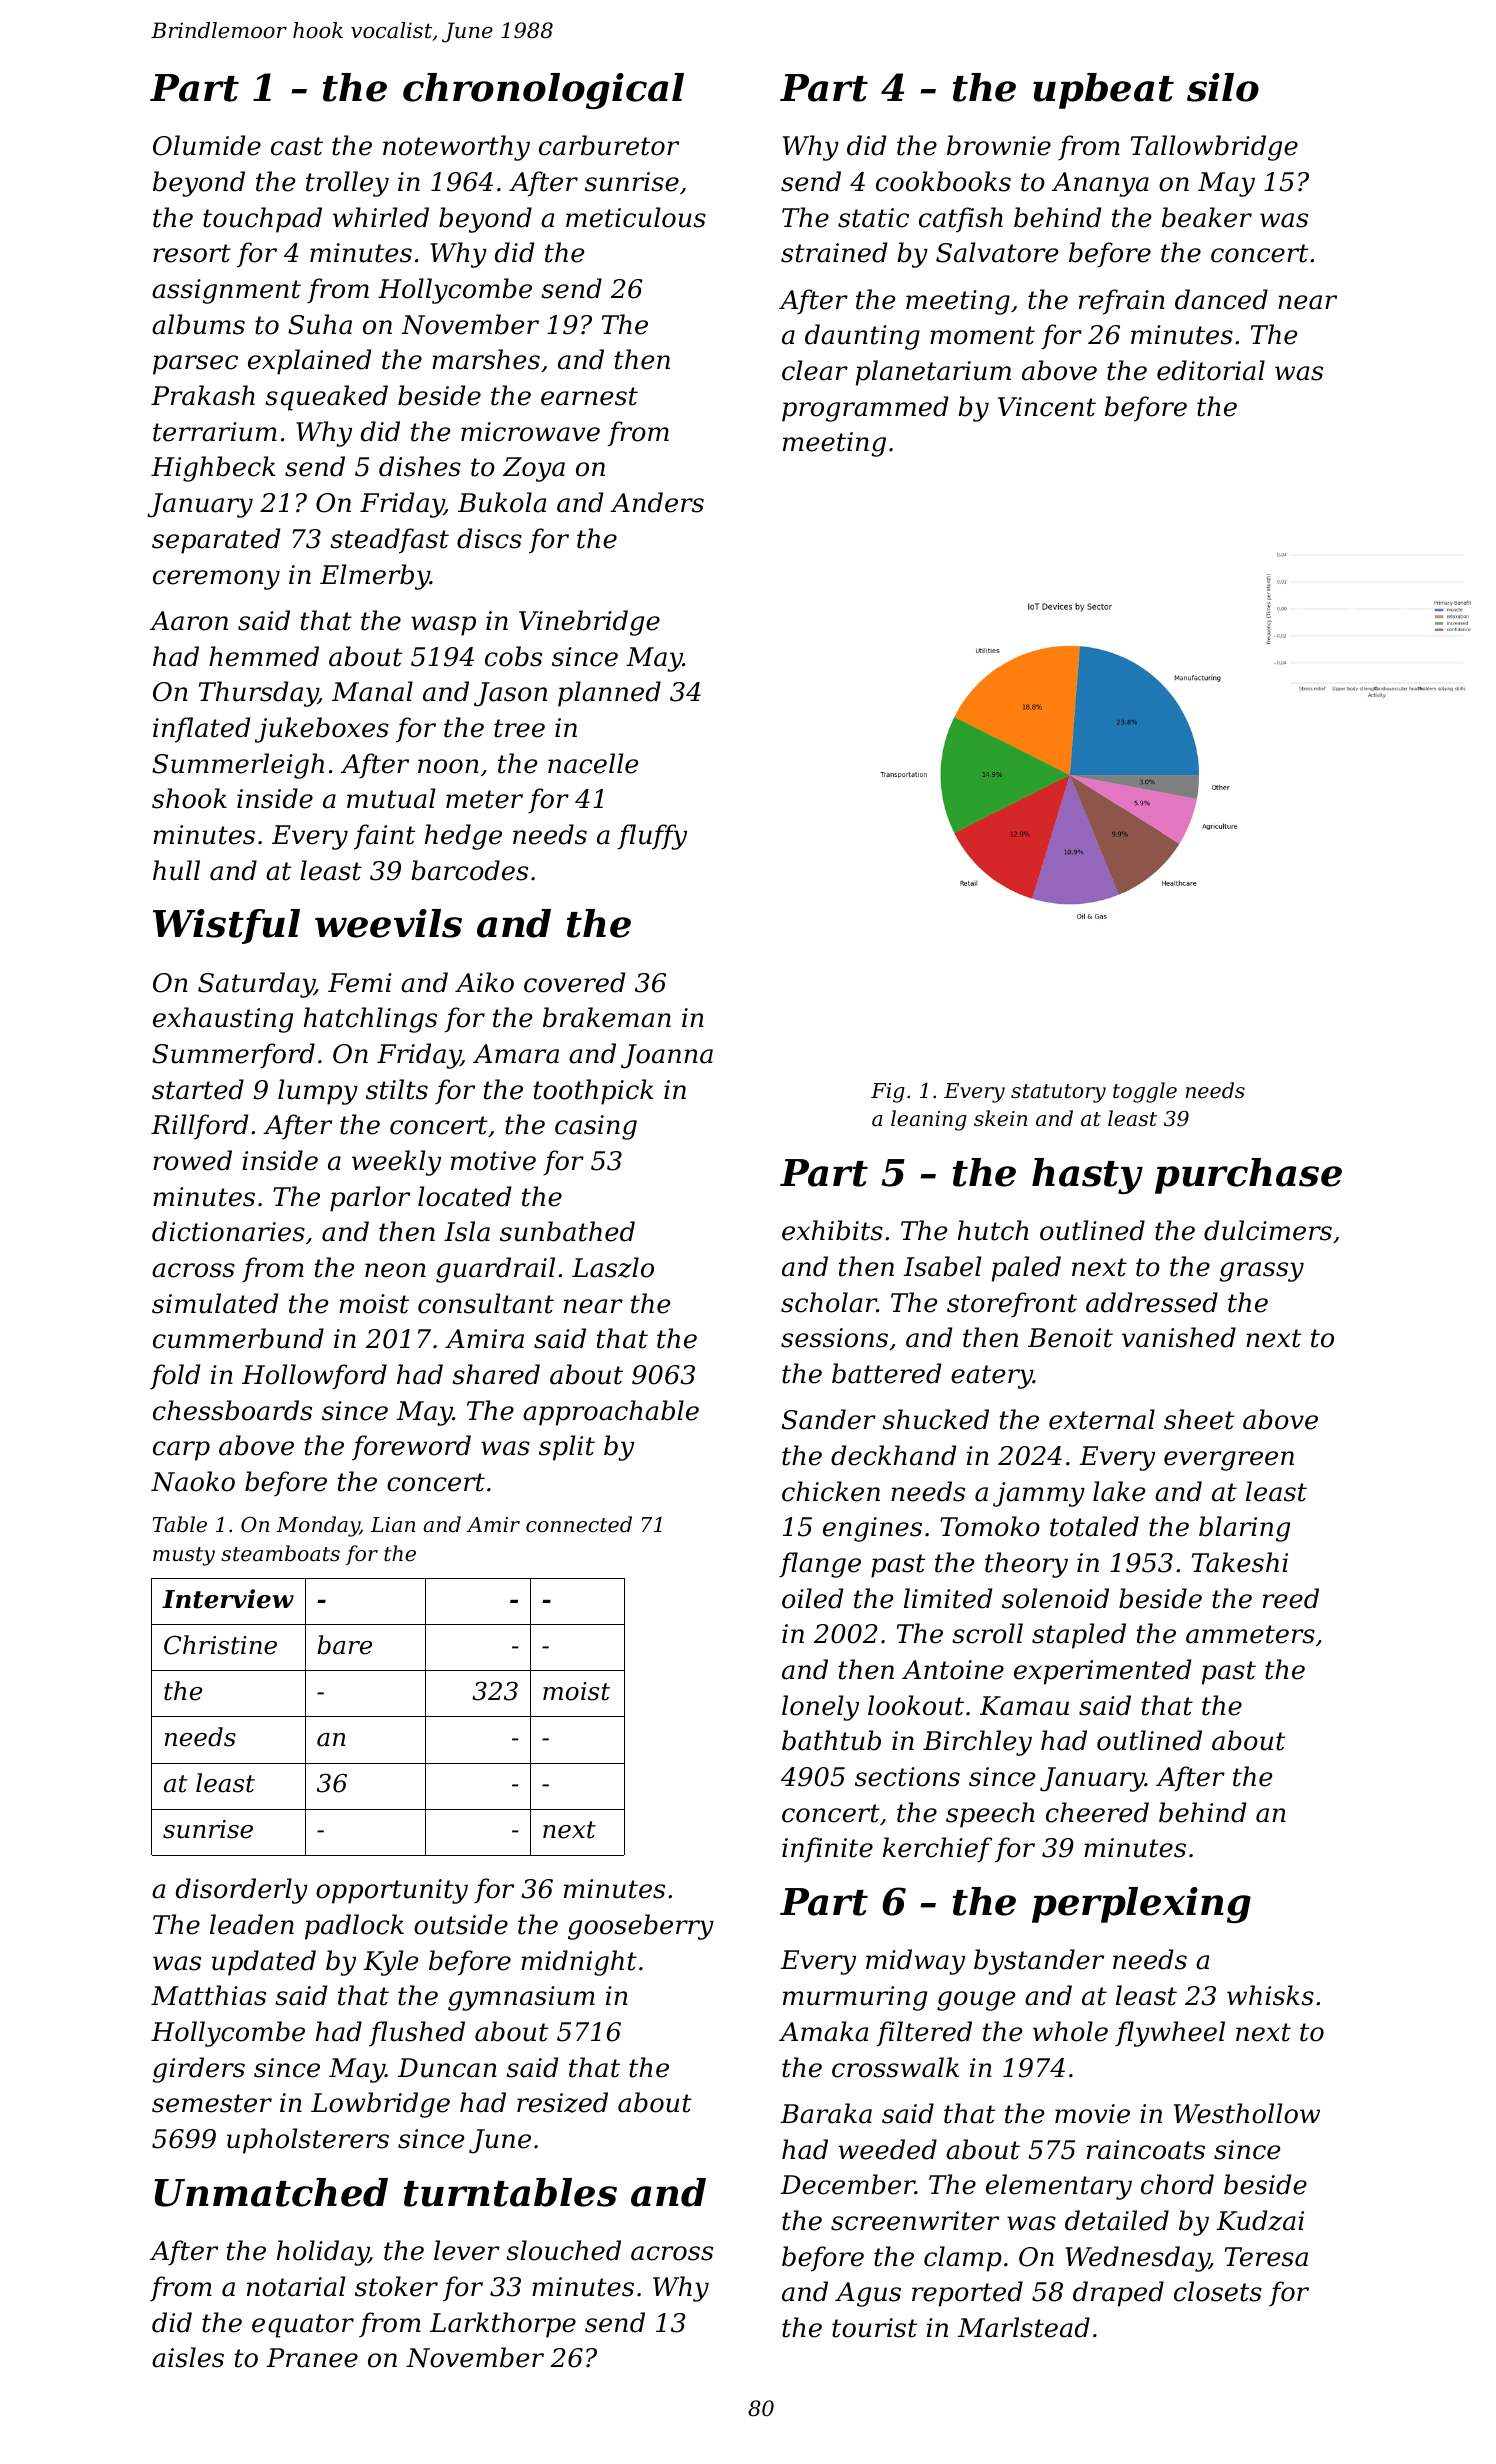 Image resolution: width=1496 pixels, height=2464 pixels. Describe the element at coordinates (456, 148) in the document. I see `noteworthy` at that location.
